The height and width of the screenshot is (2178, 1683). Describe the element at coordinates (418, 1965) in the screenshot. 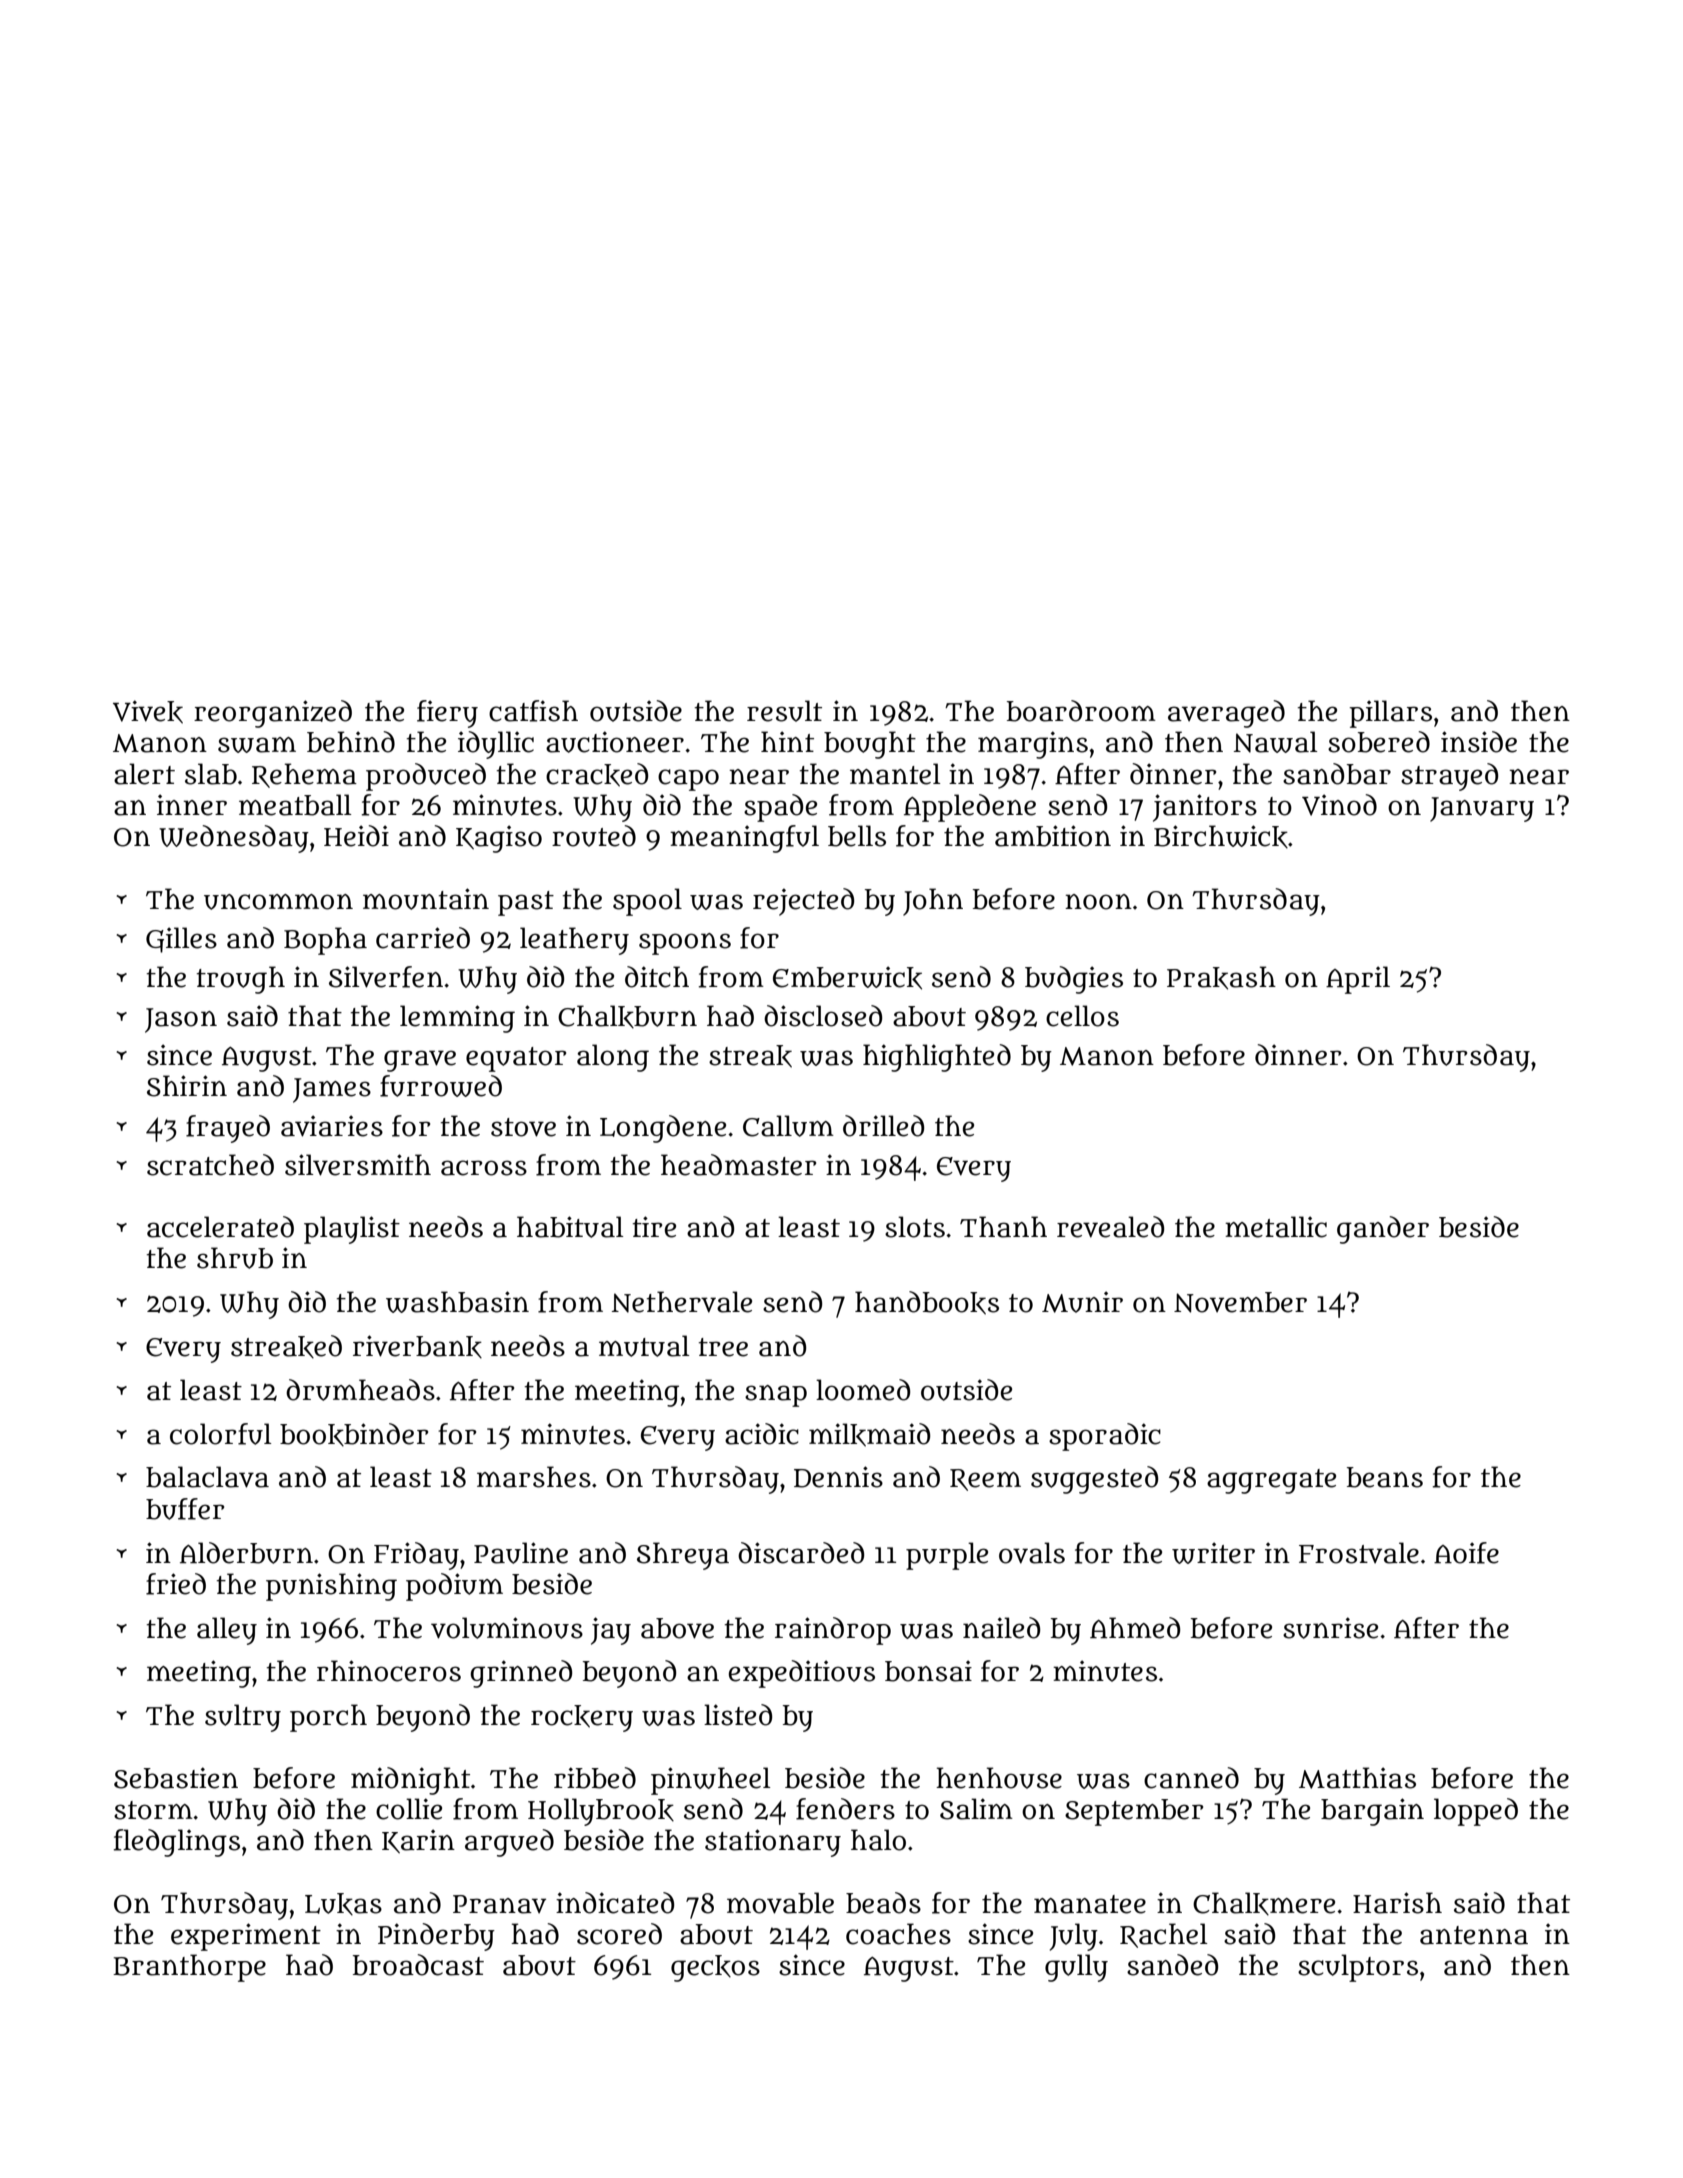

I see `broadcast` at that location.
